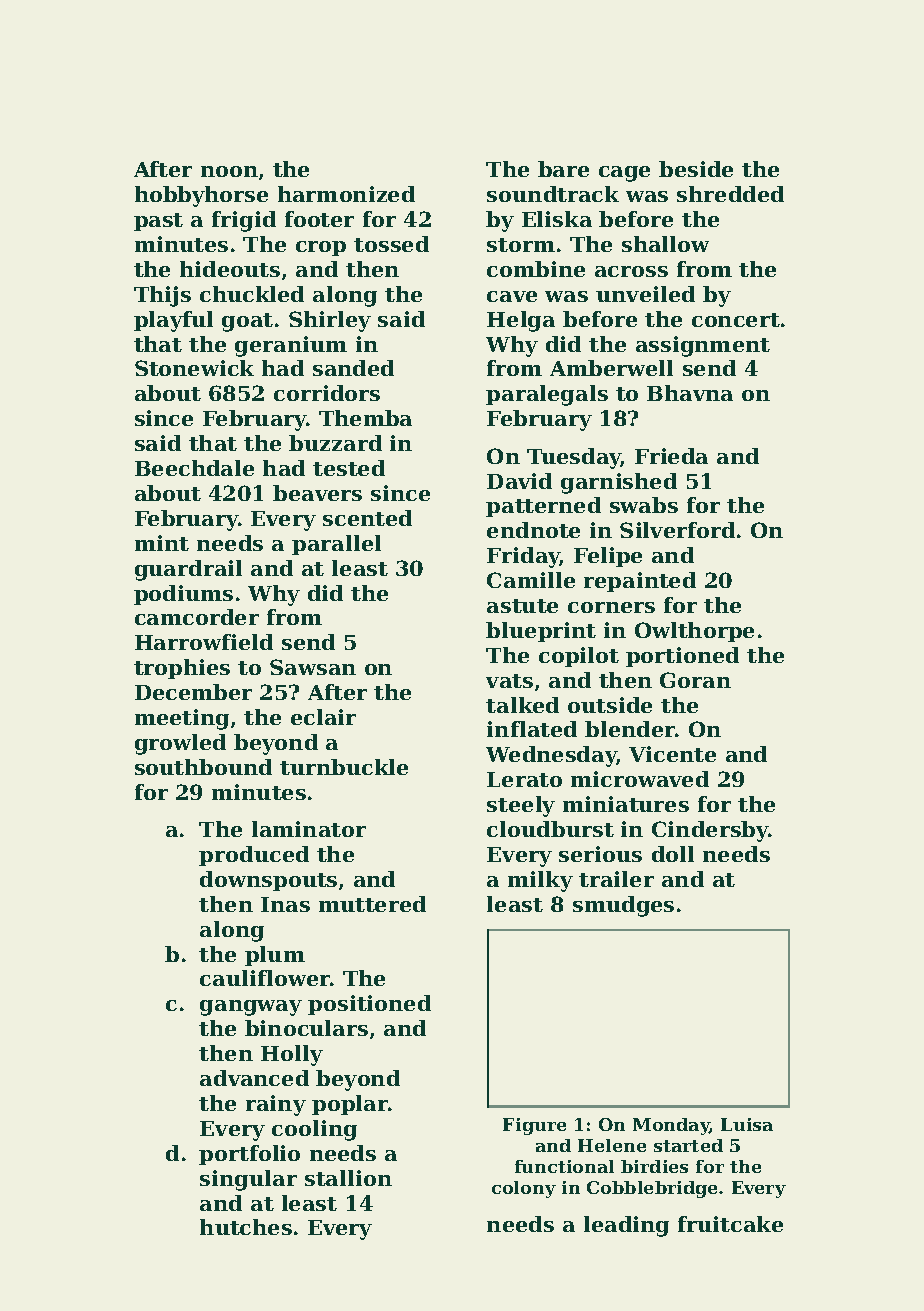 The height and width of the document is (1311, 924). What do you see at coordinates (540, 881) in the document?
I see `milky` at bounding box center [540, 881].
